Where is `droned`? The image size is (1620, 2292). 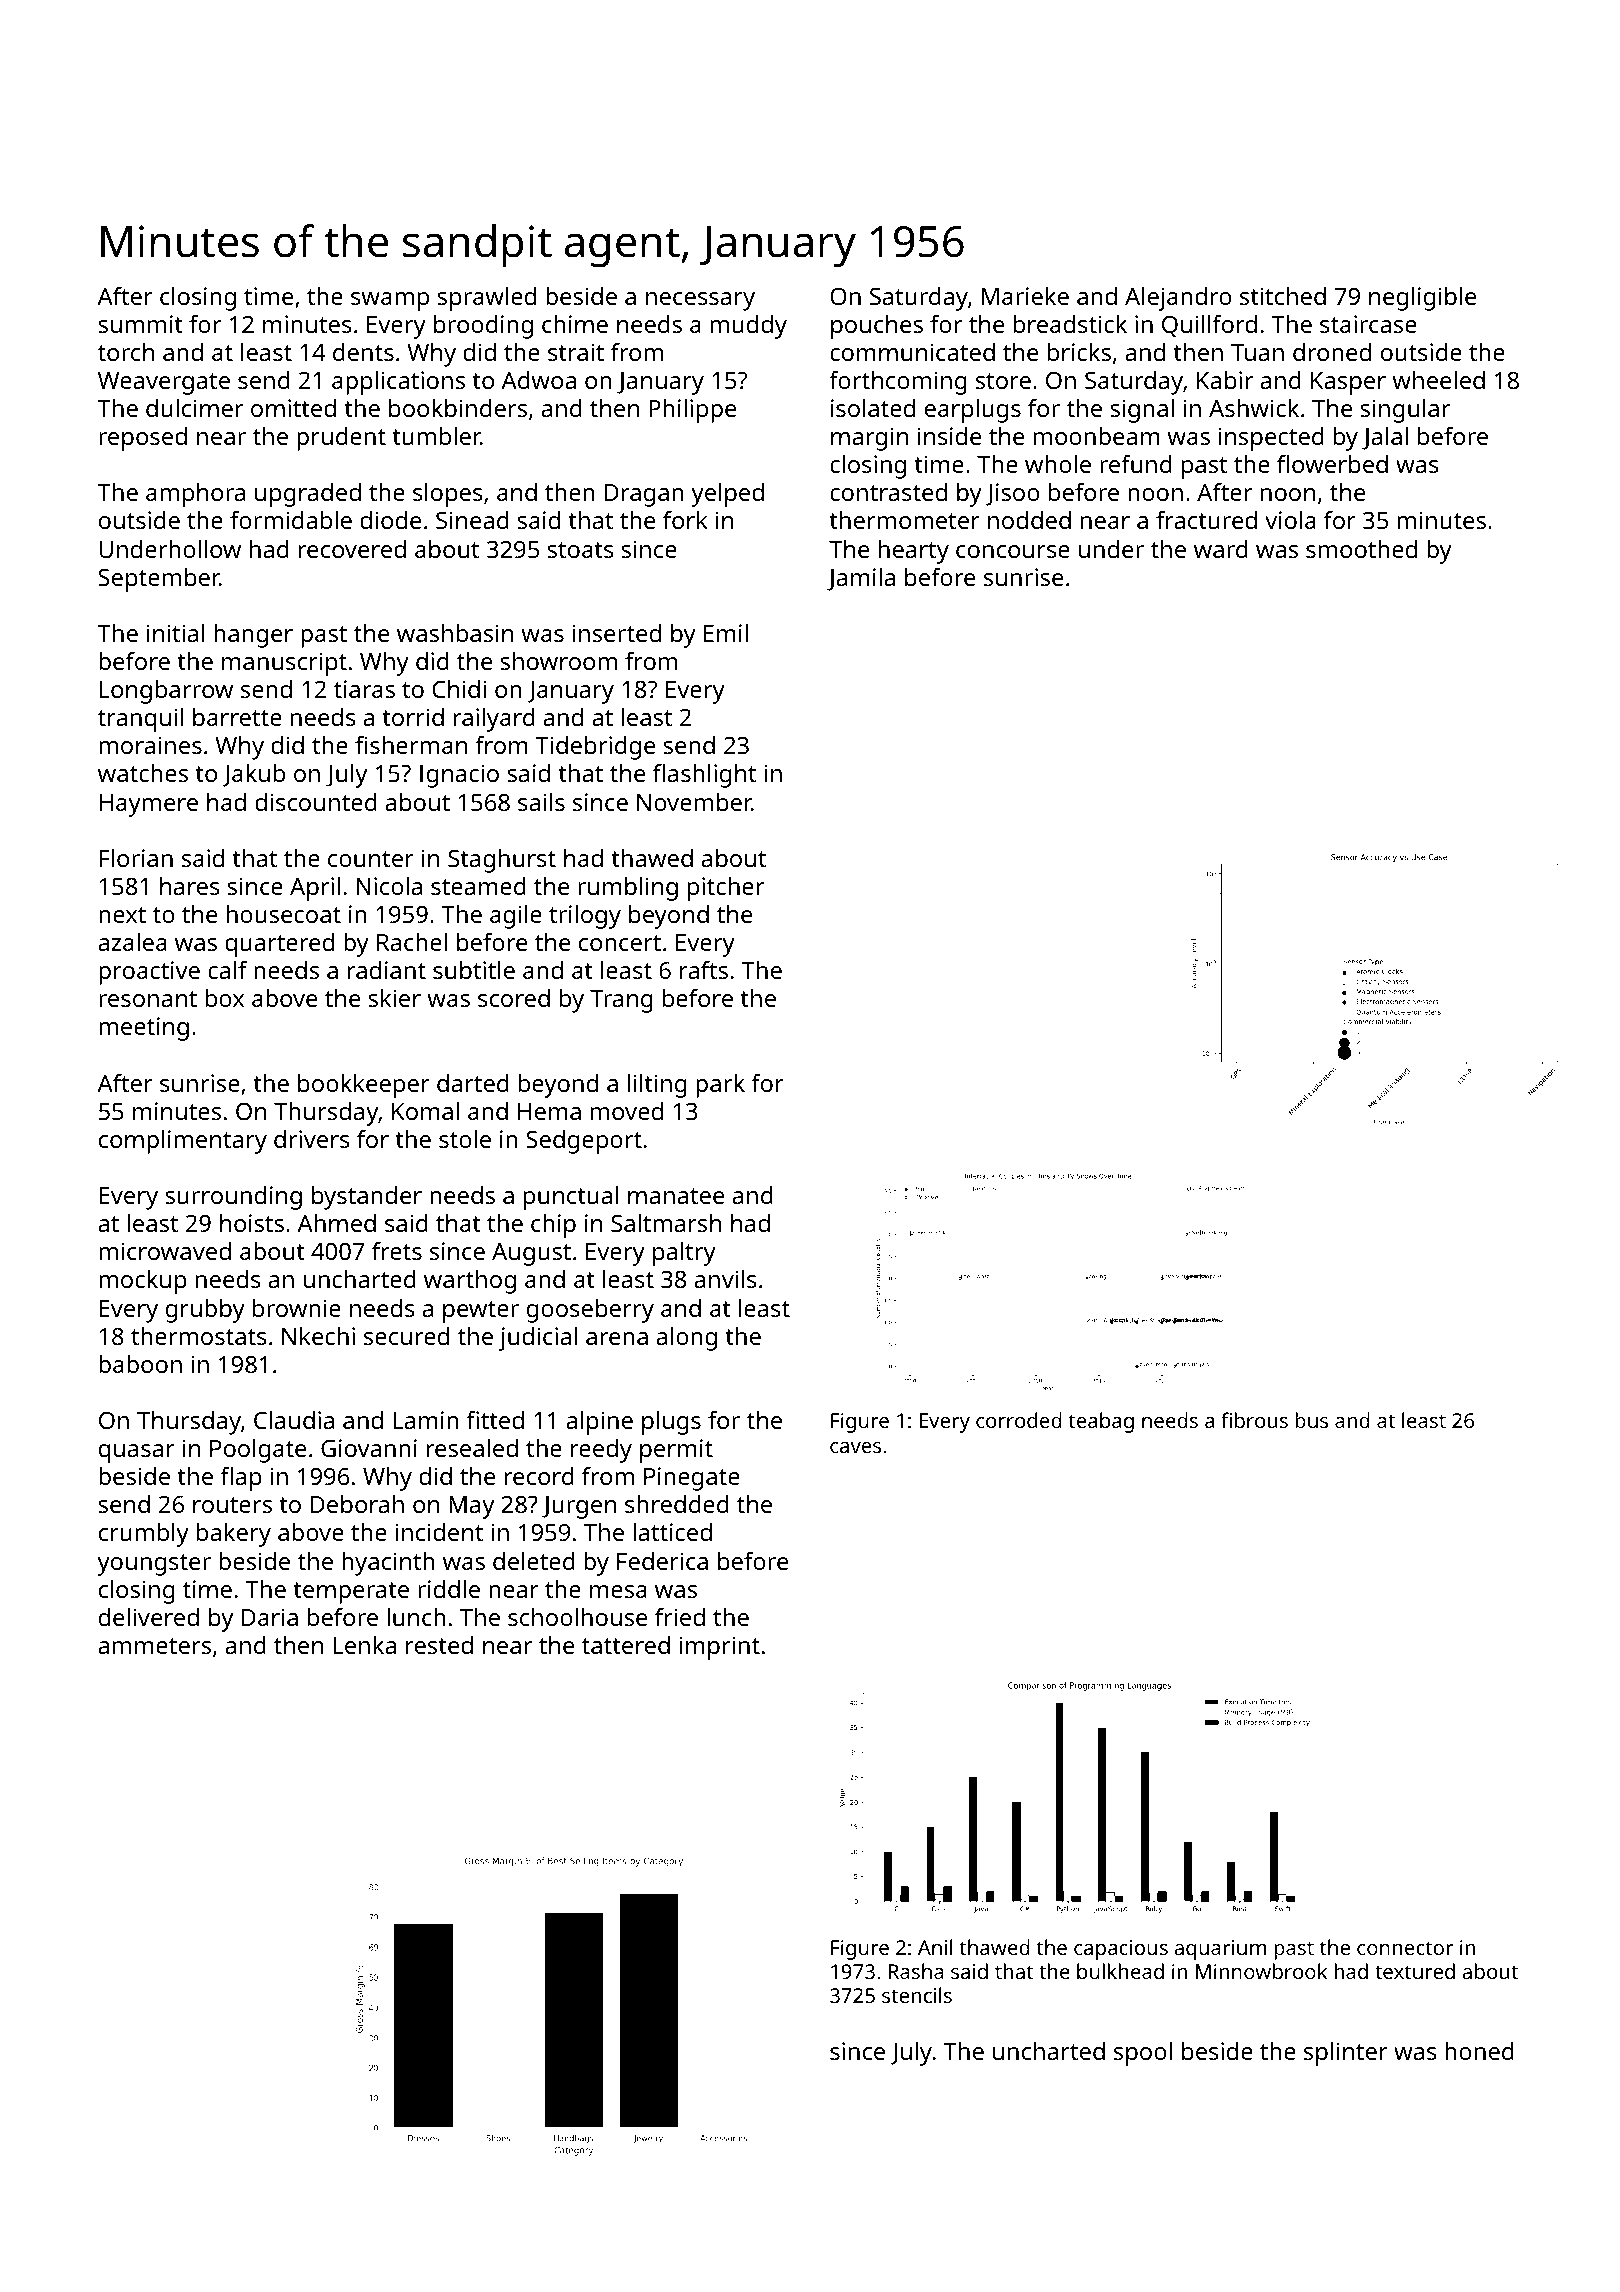
droned is located at coordinates (1332, 352).
